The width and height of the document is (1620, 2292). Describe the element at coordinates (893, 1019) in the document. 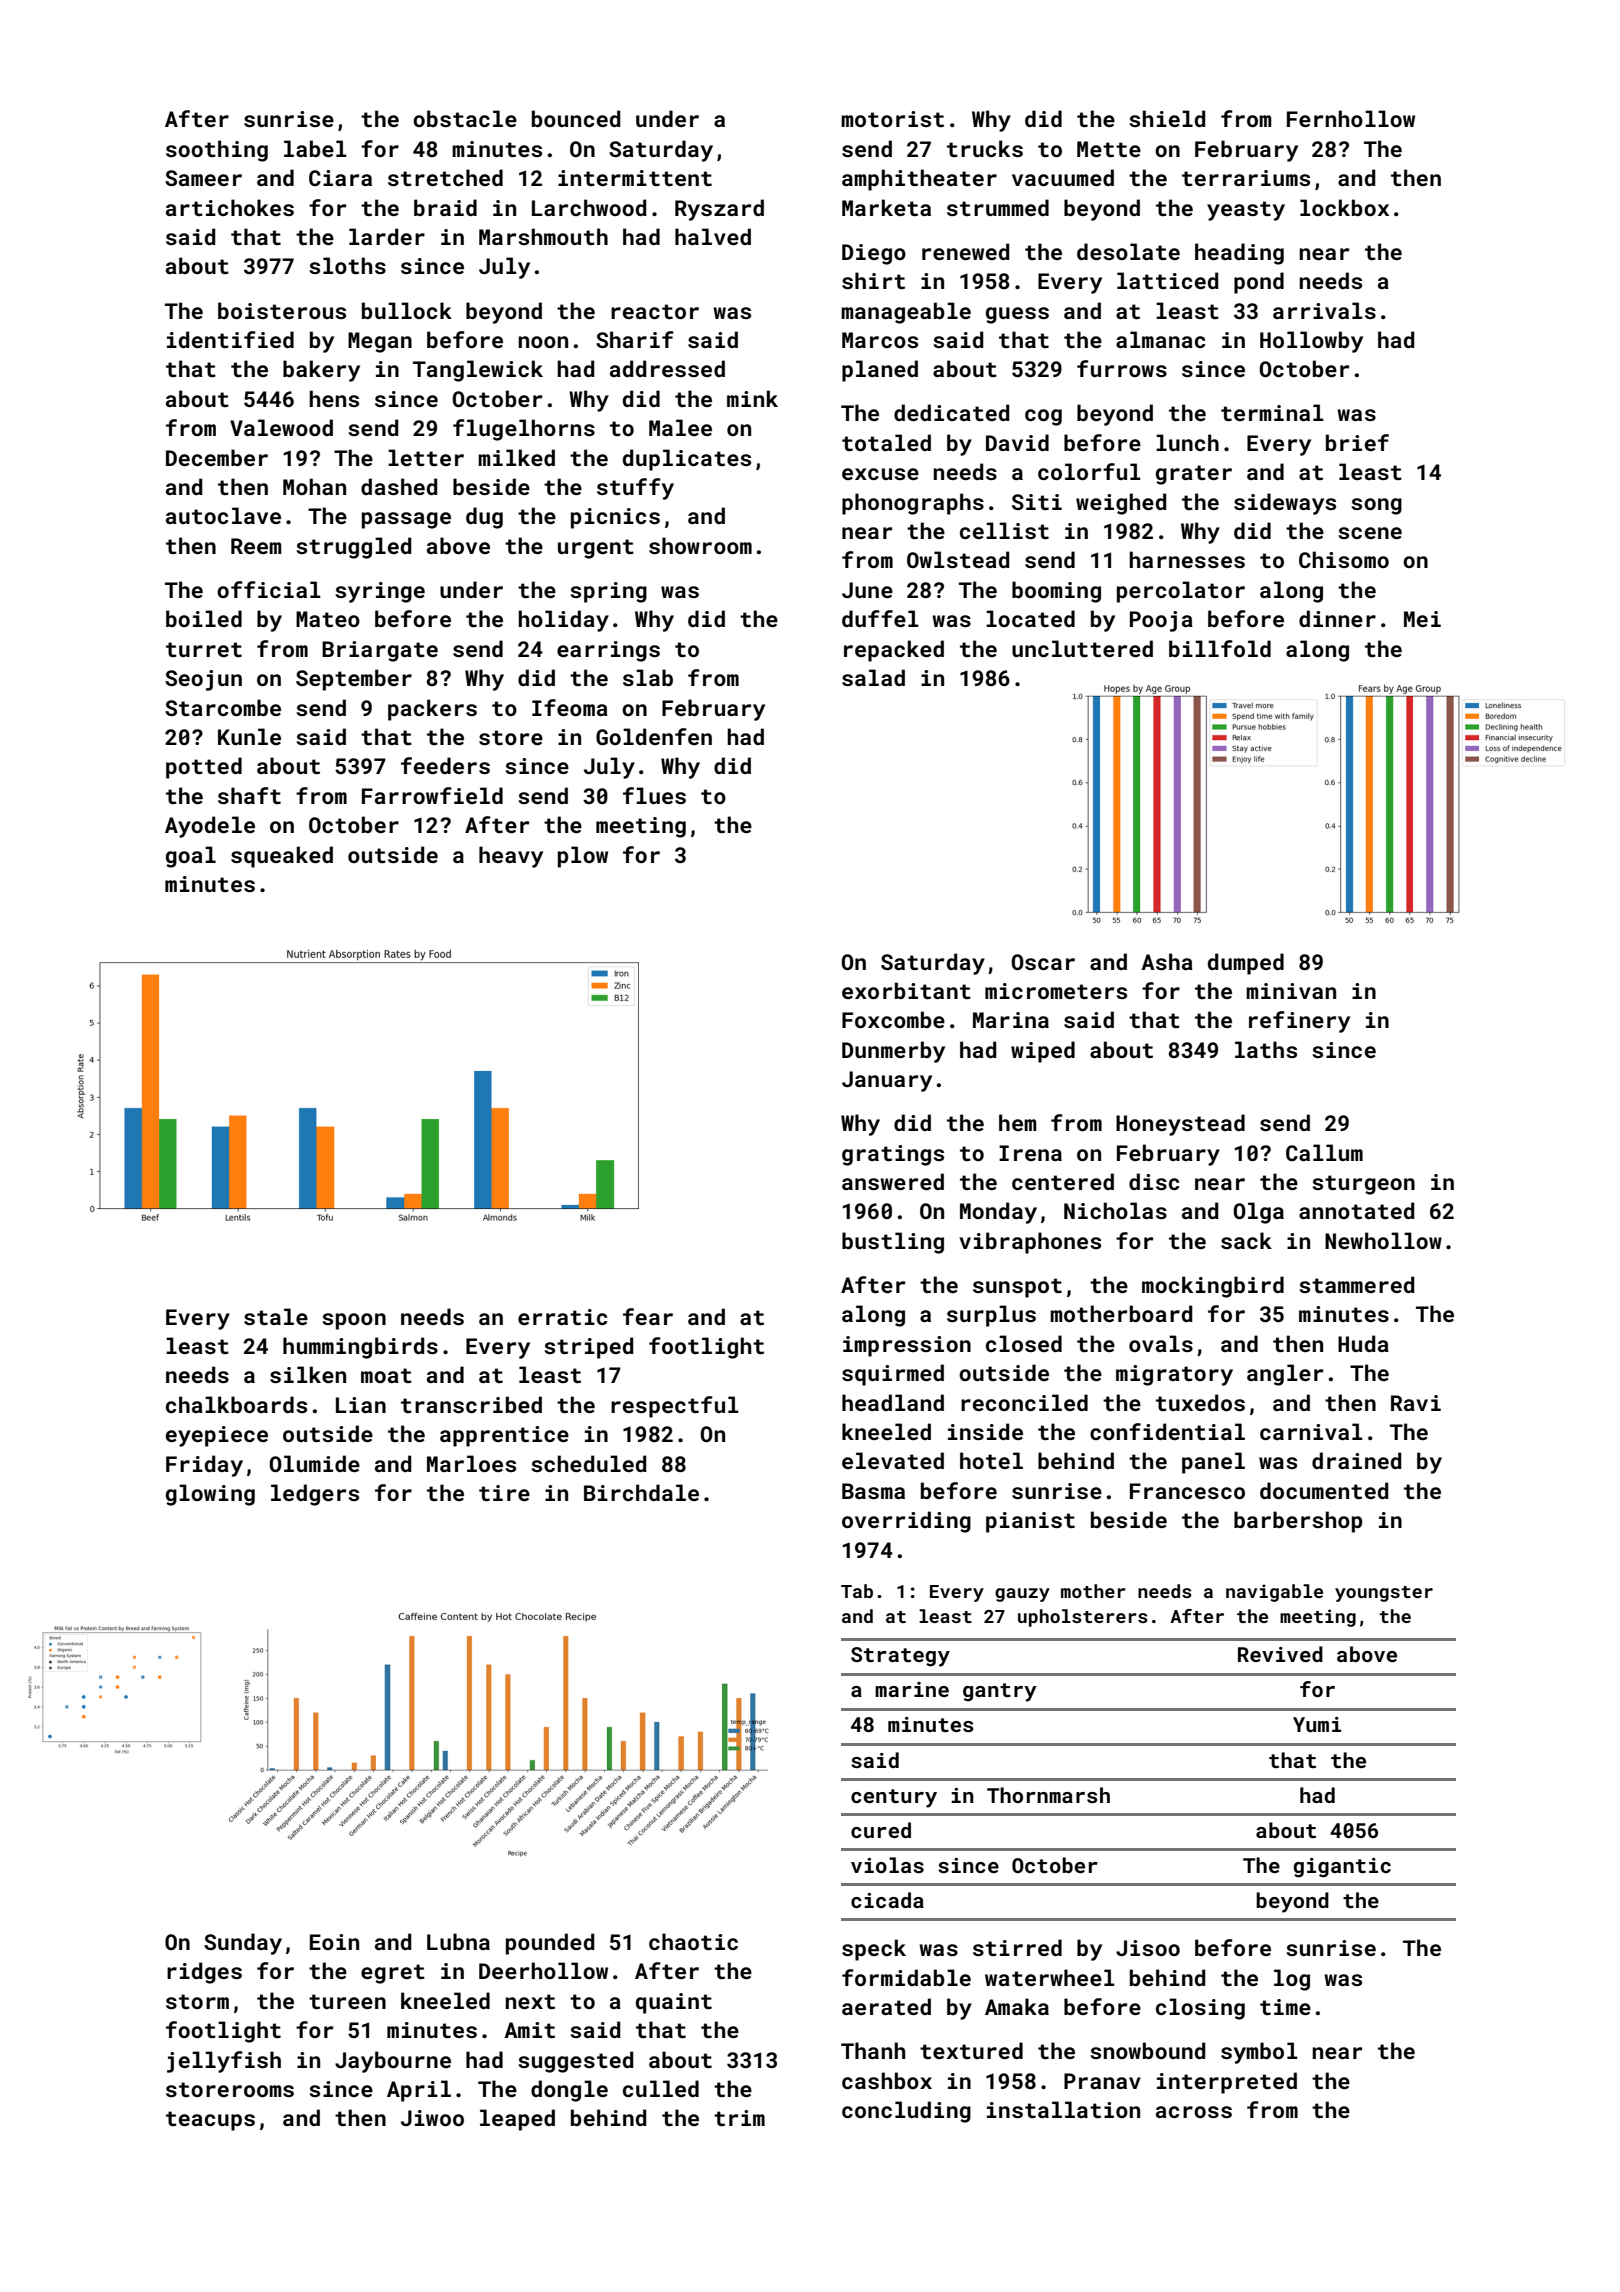

I see `Foxcombe` at that location.
